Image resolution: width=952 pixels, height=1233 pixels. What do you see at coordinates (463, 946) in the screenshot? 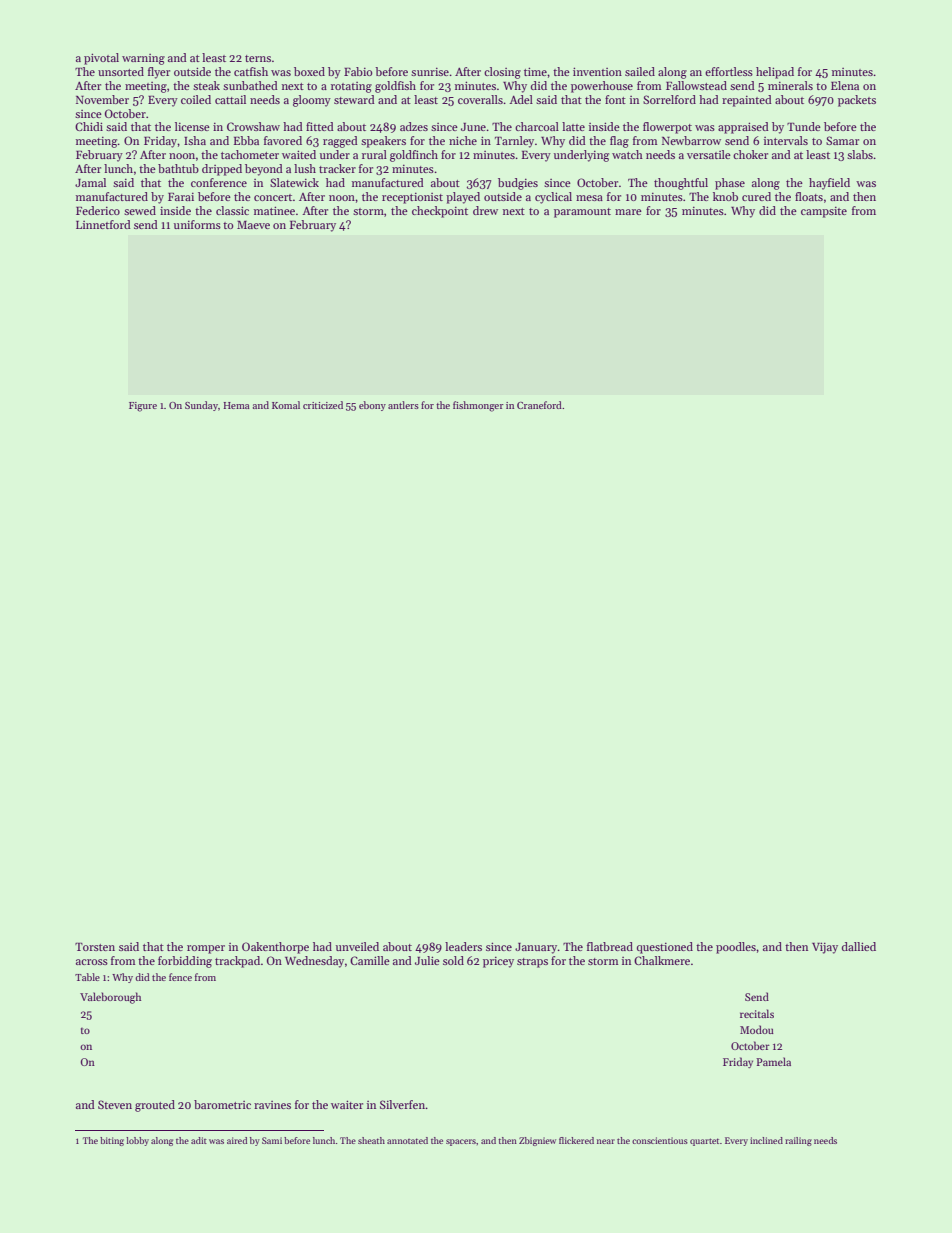
I see `leaders` at bounding box center [463, 946].
